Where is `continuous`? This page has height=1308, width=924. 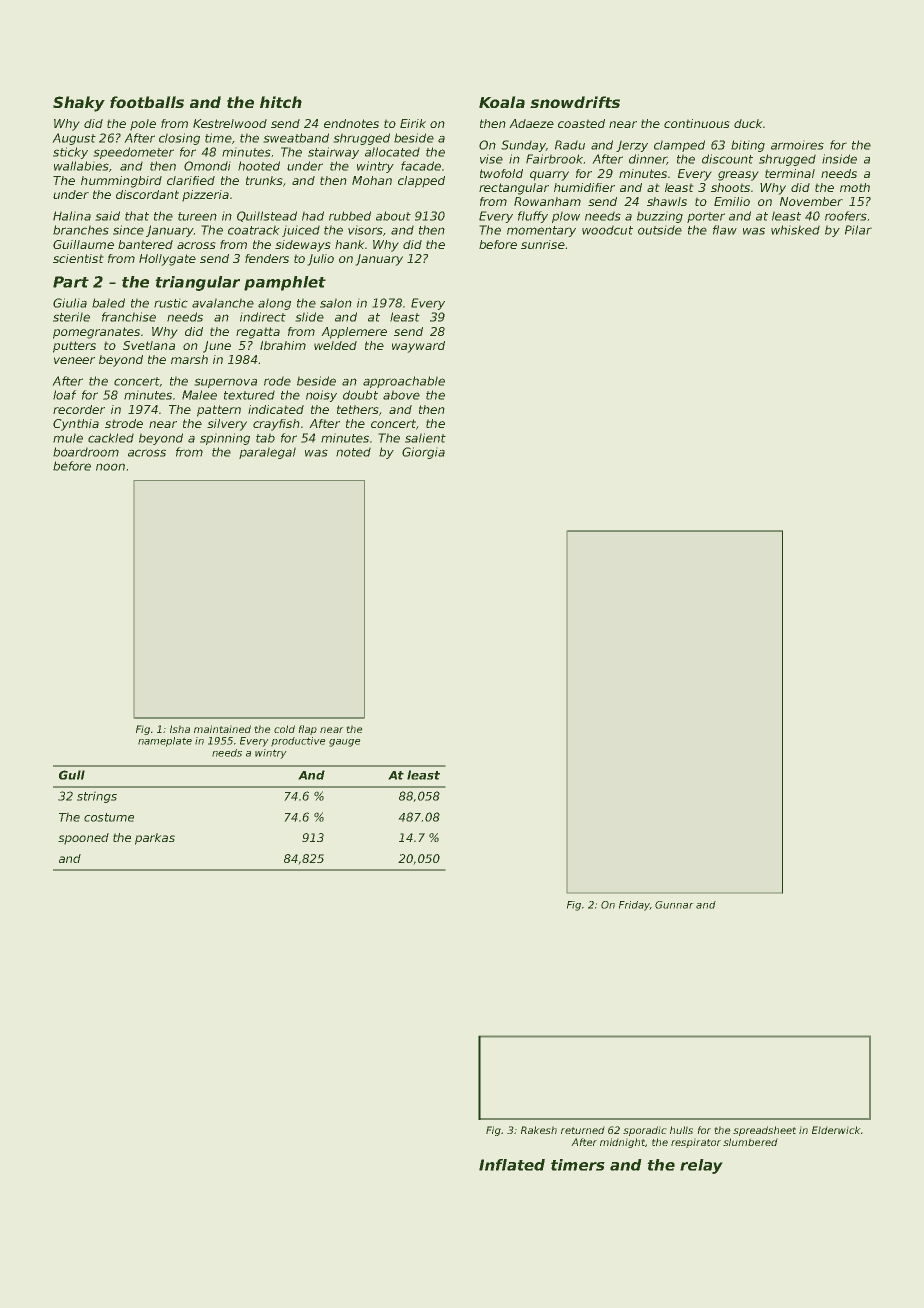
continuous is located at coordinates (697, 123).
